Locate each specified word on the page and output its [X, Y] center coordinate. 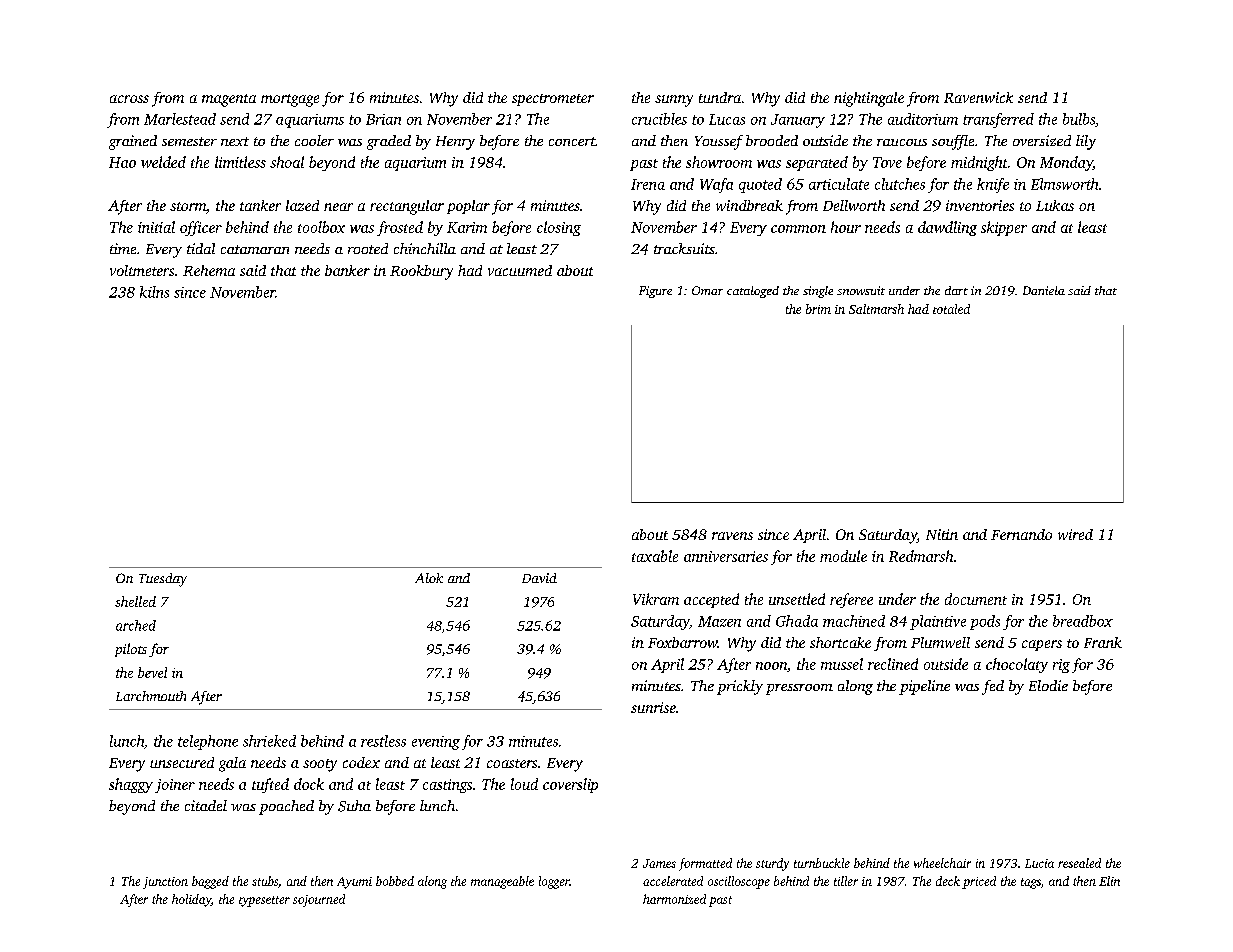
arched [136, 625]
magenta [229, 100]
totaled [951, 309]
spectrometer [553, 100]
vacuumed [520, 270]
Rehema [209, 270]
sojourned [319, 900]
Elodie [1048, 685]
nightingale [869, 99]
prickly [740, 687]
